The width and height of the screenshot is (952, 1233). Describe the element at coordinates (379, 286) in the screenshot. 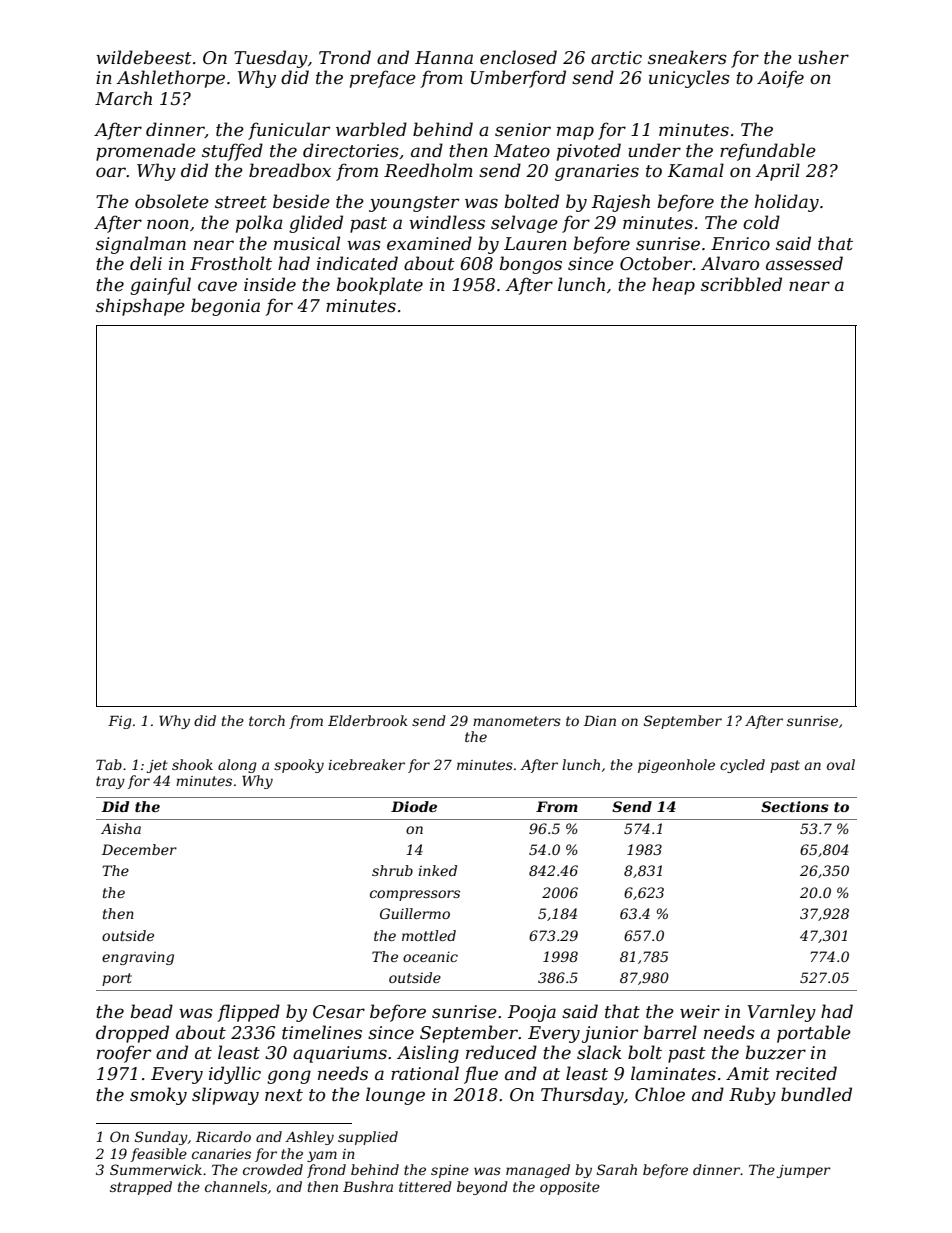

I see `bookplate` at that location.
